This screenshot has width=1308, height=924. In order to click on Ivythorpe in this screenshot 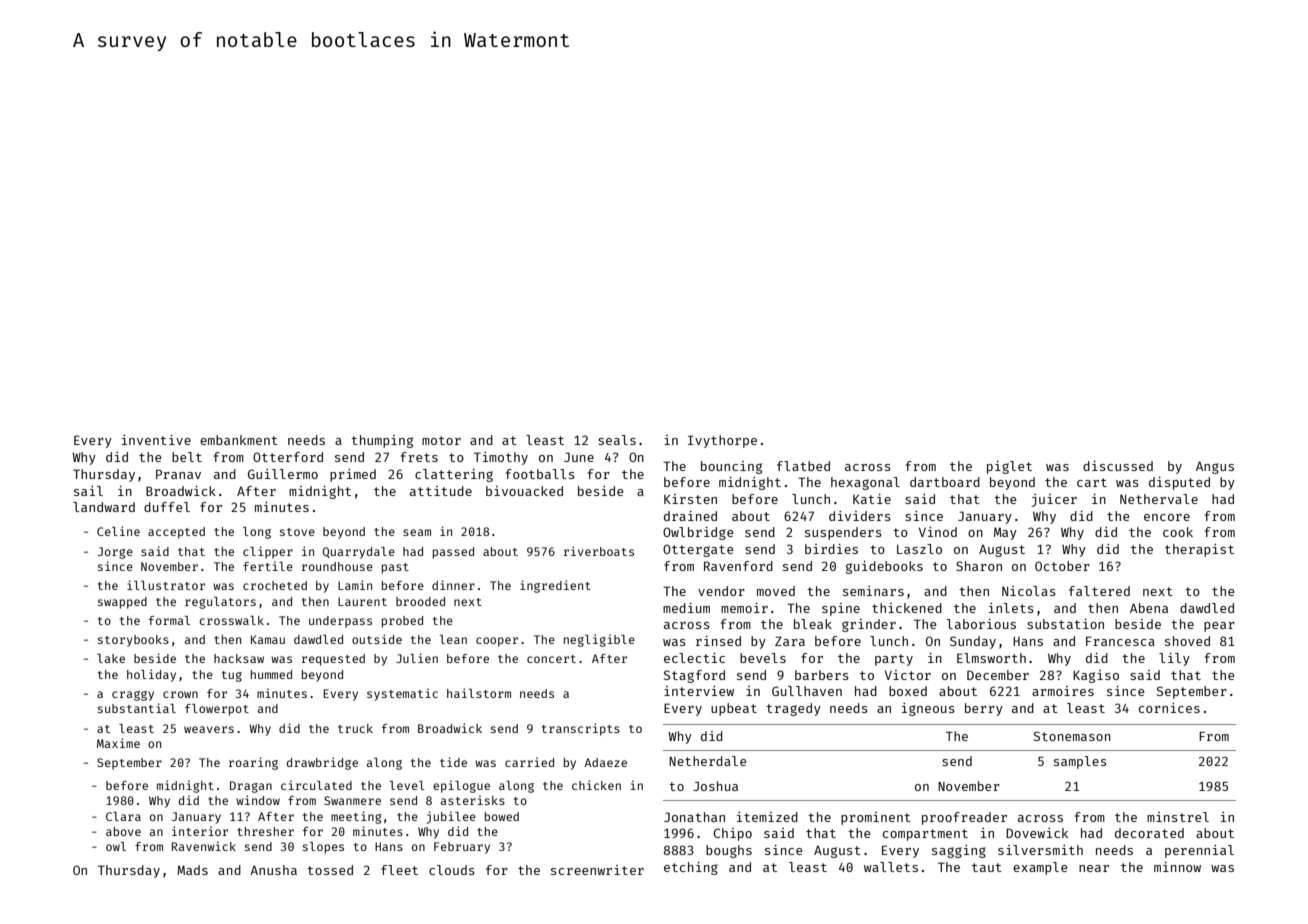, I will do `click(722, 441)`.
